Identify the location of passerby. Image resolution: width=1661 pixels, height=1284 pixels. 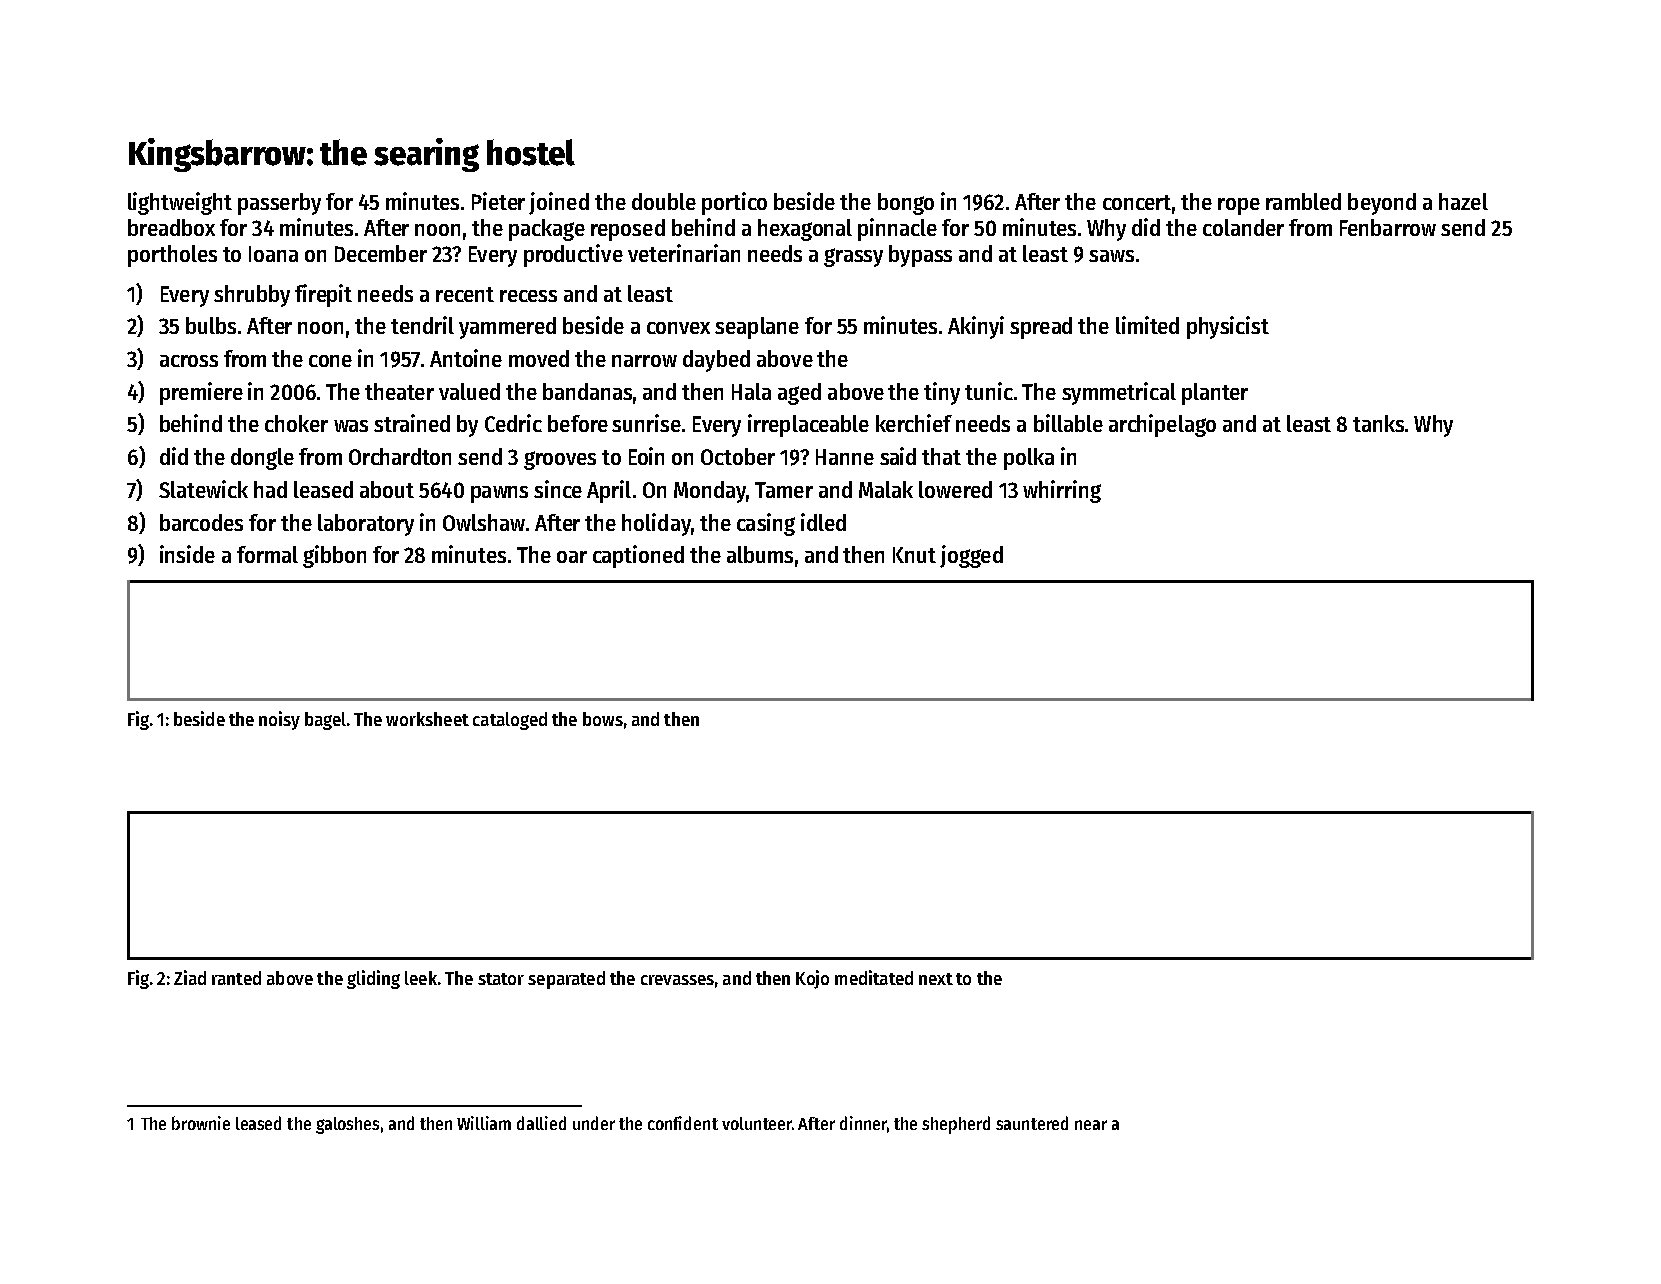
(279, 204).
